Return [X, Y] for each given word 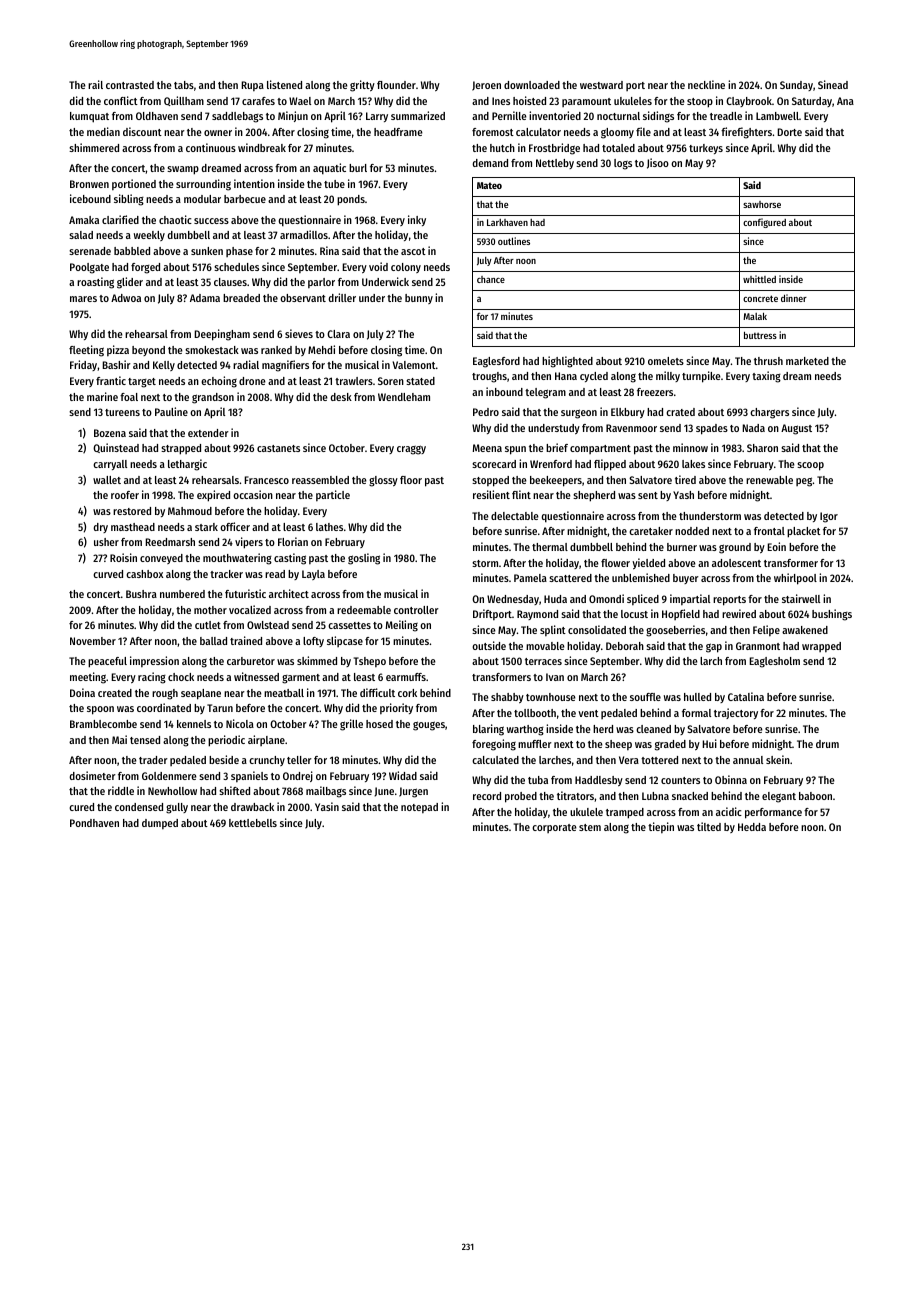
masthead [133, 527]
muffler [535, 744]
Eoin [776, 546]
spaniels [249, 777]
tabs [184, 85]
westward [601, 85]
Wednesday [513, 600]
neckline [706, 84]
